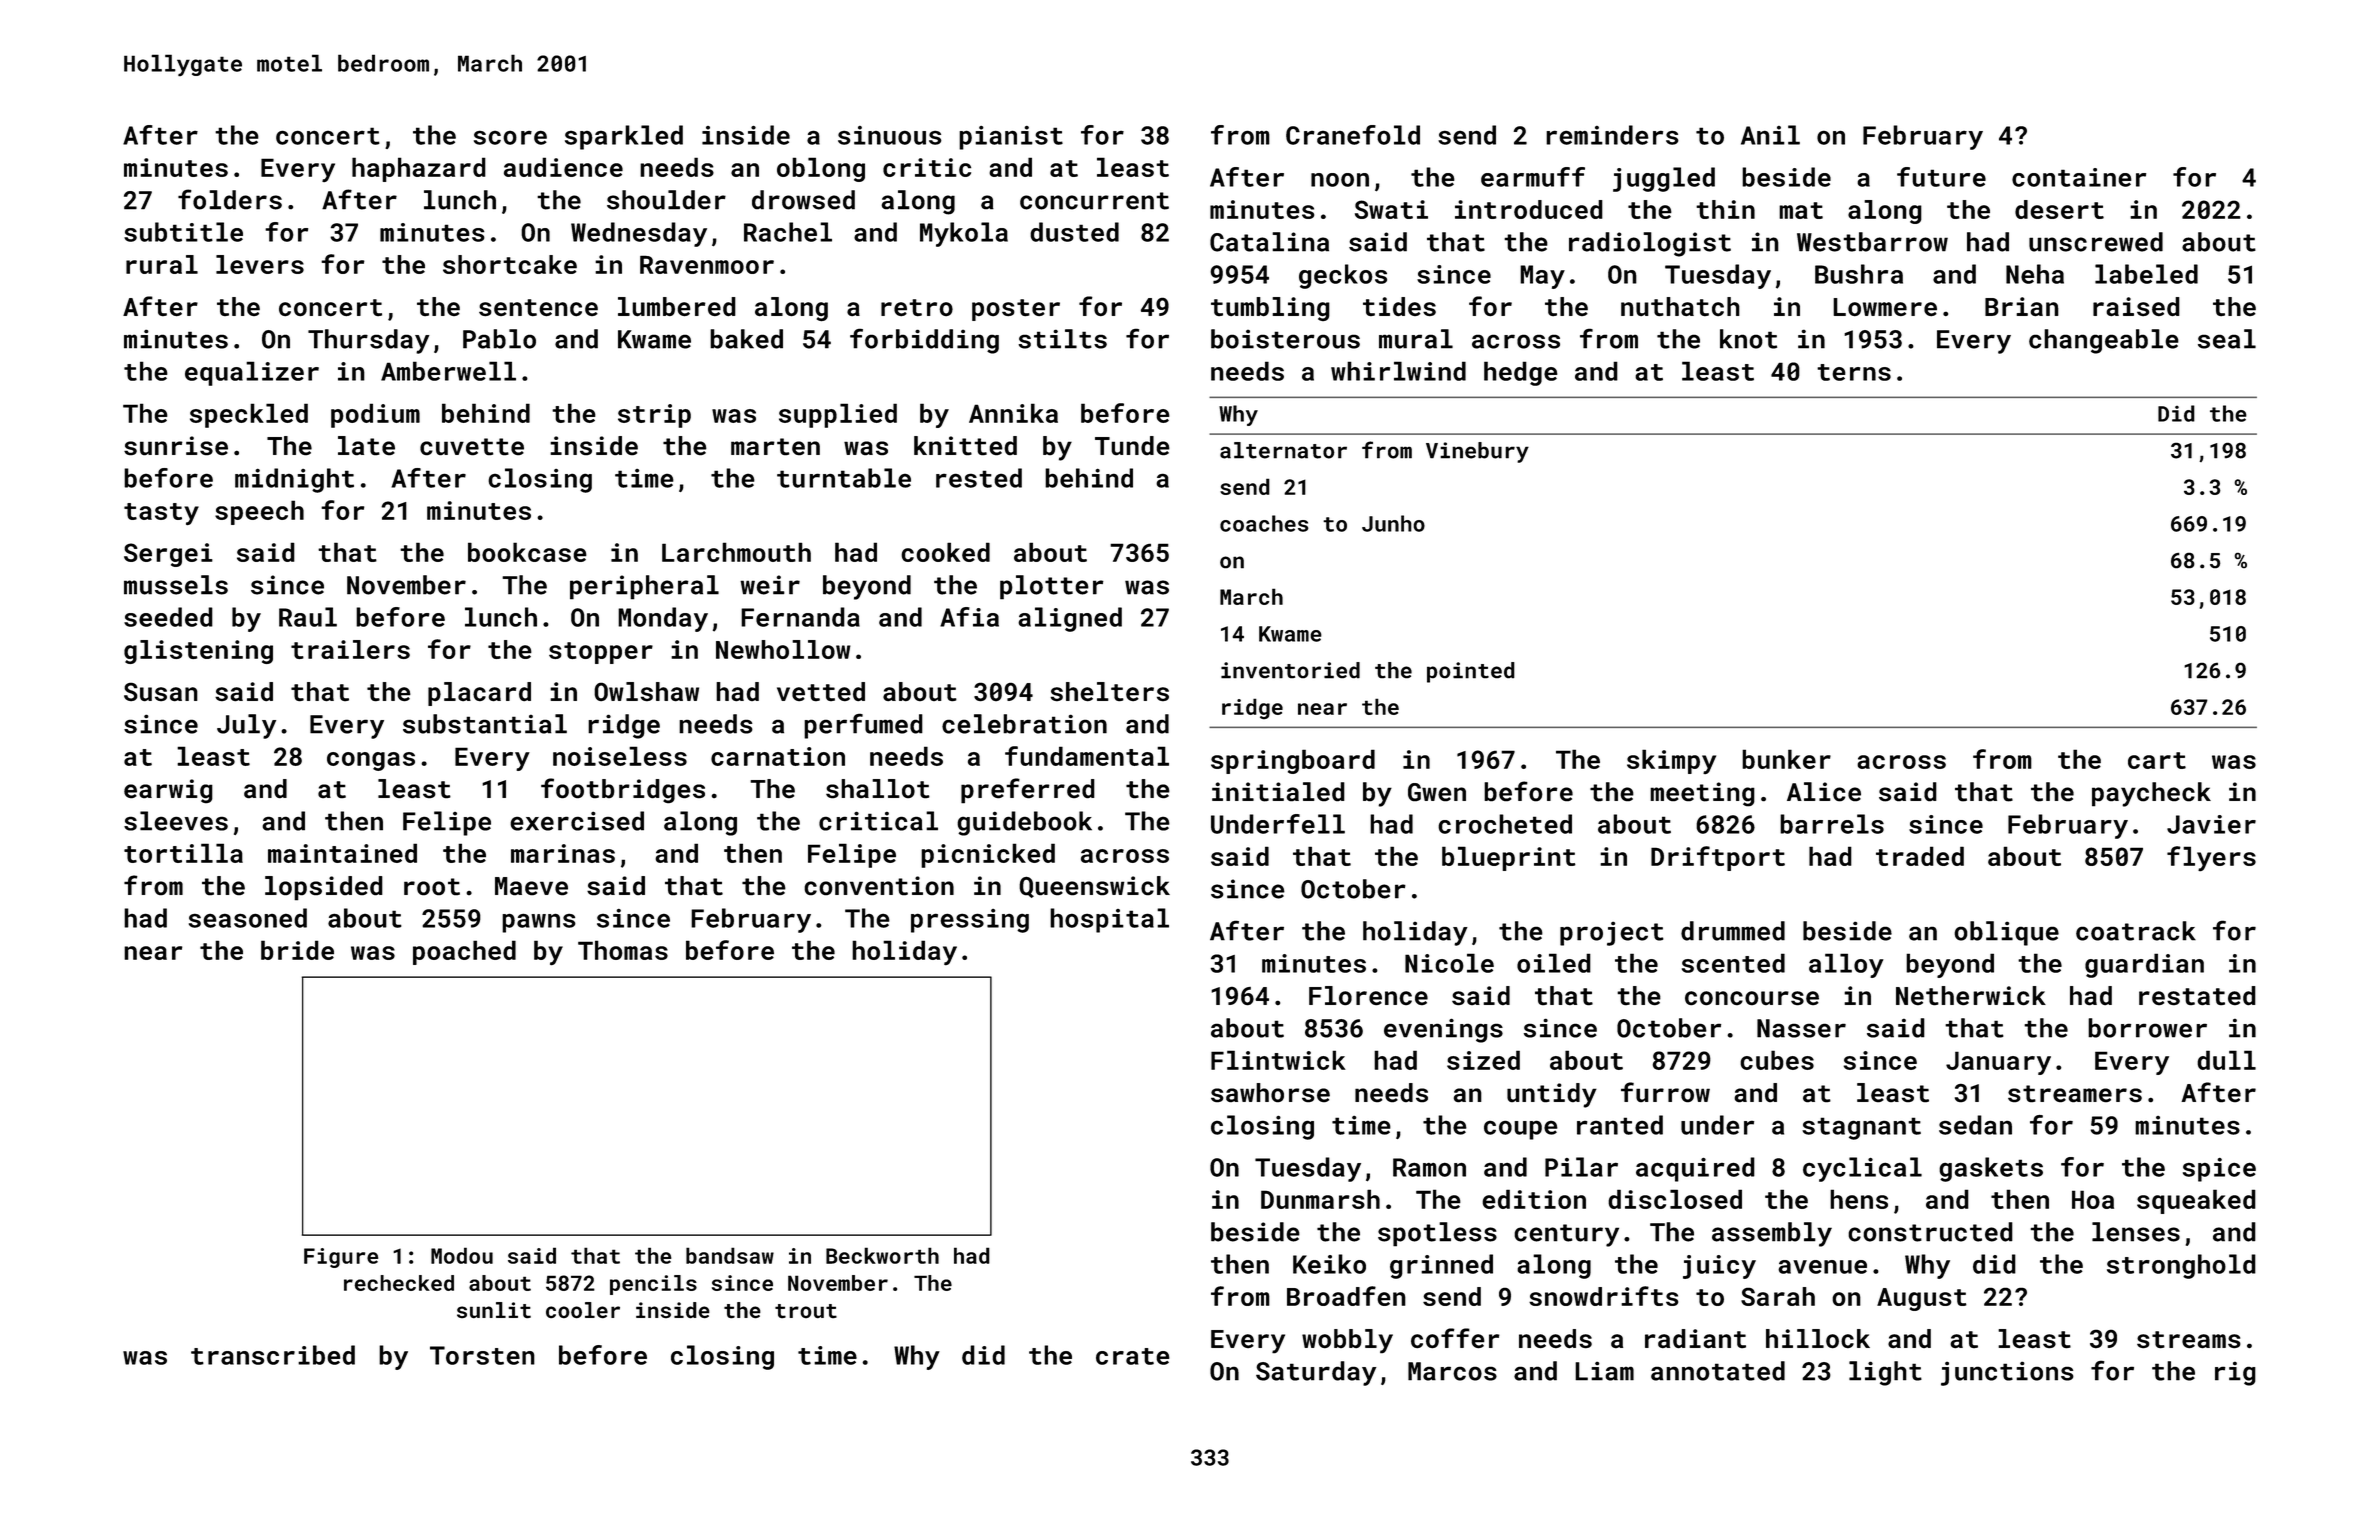  I want to click on alloy, so click(1846, 965).
